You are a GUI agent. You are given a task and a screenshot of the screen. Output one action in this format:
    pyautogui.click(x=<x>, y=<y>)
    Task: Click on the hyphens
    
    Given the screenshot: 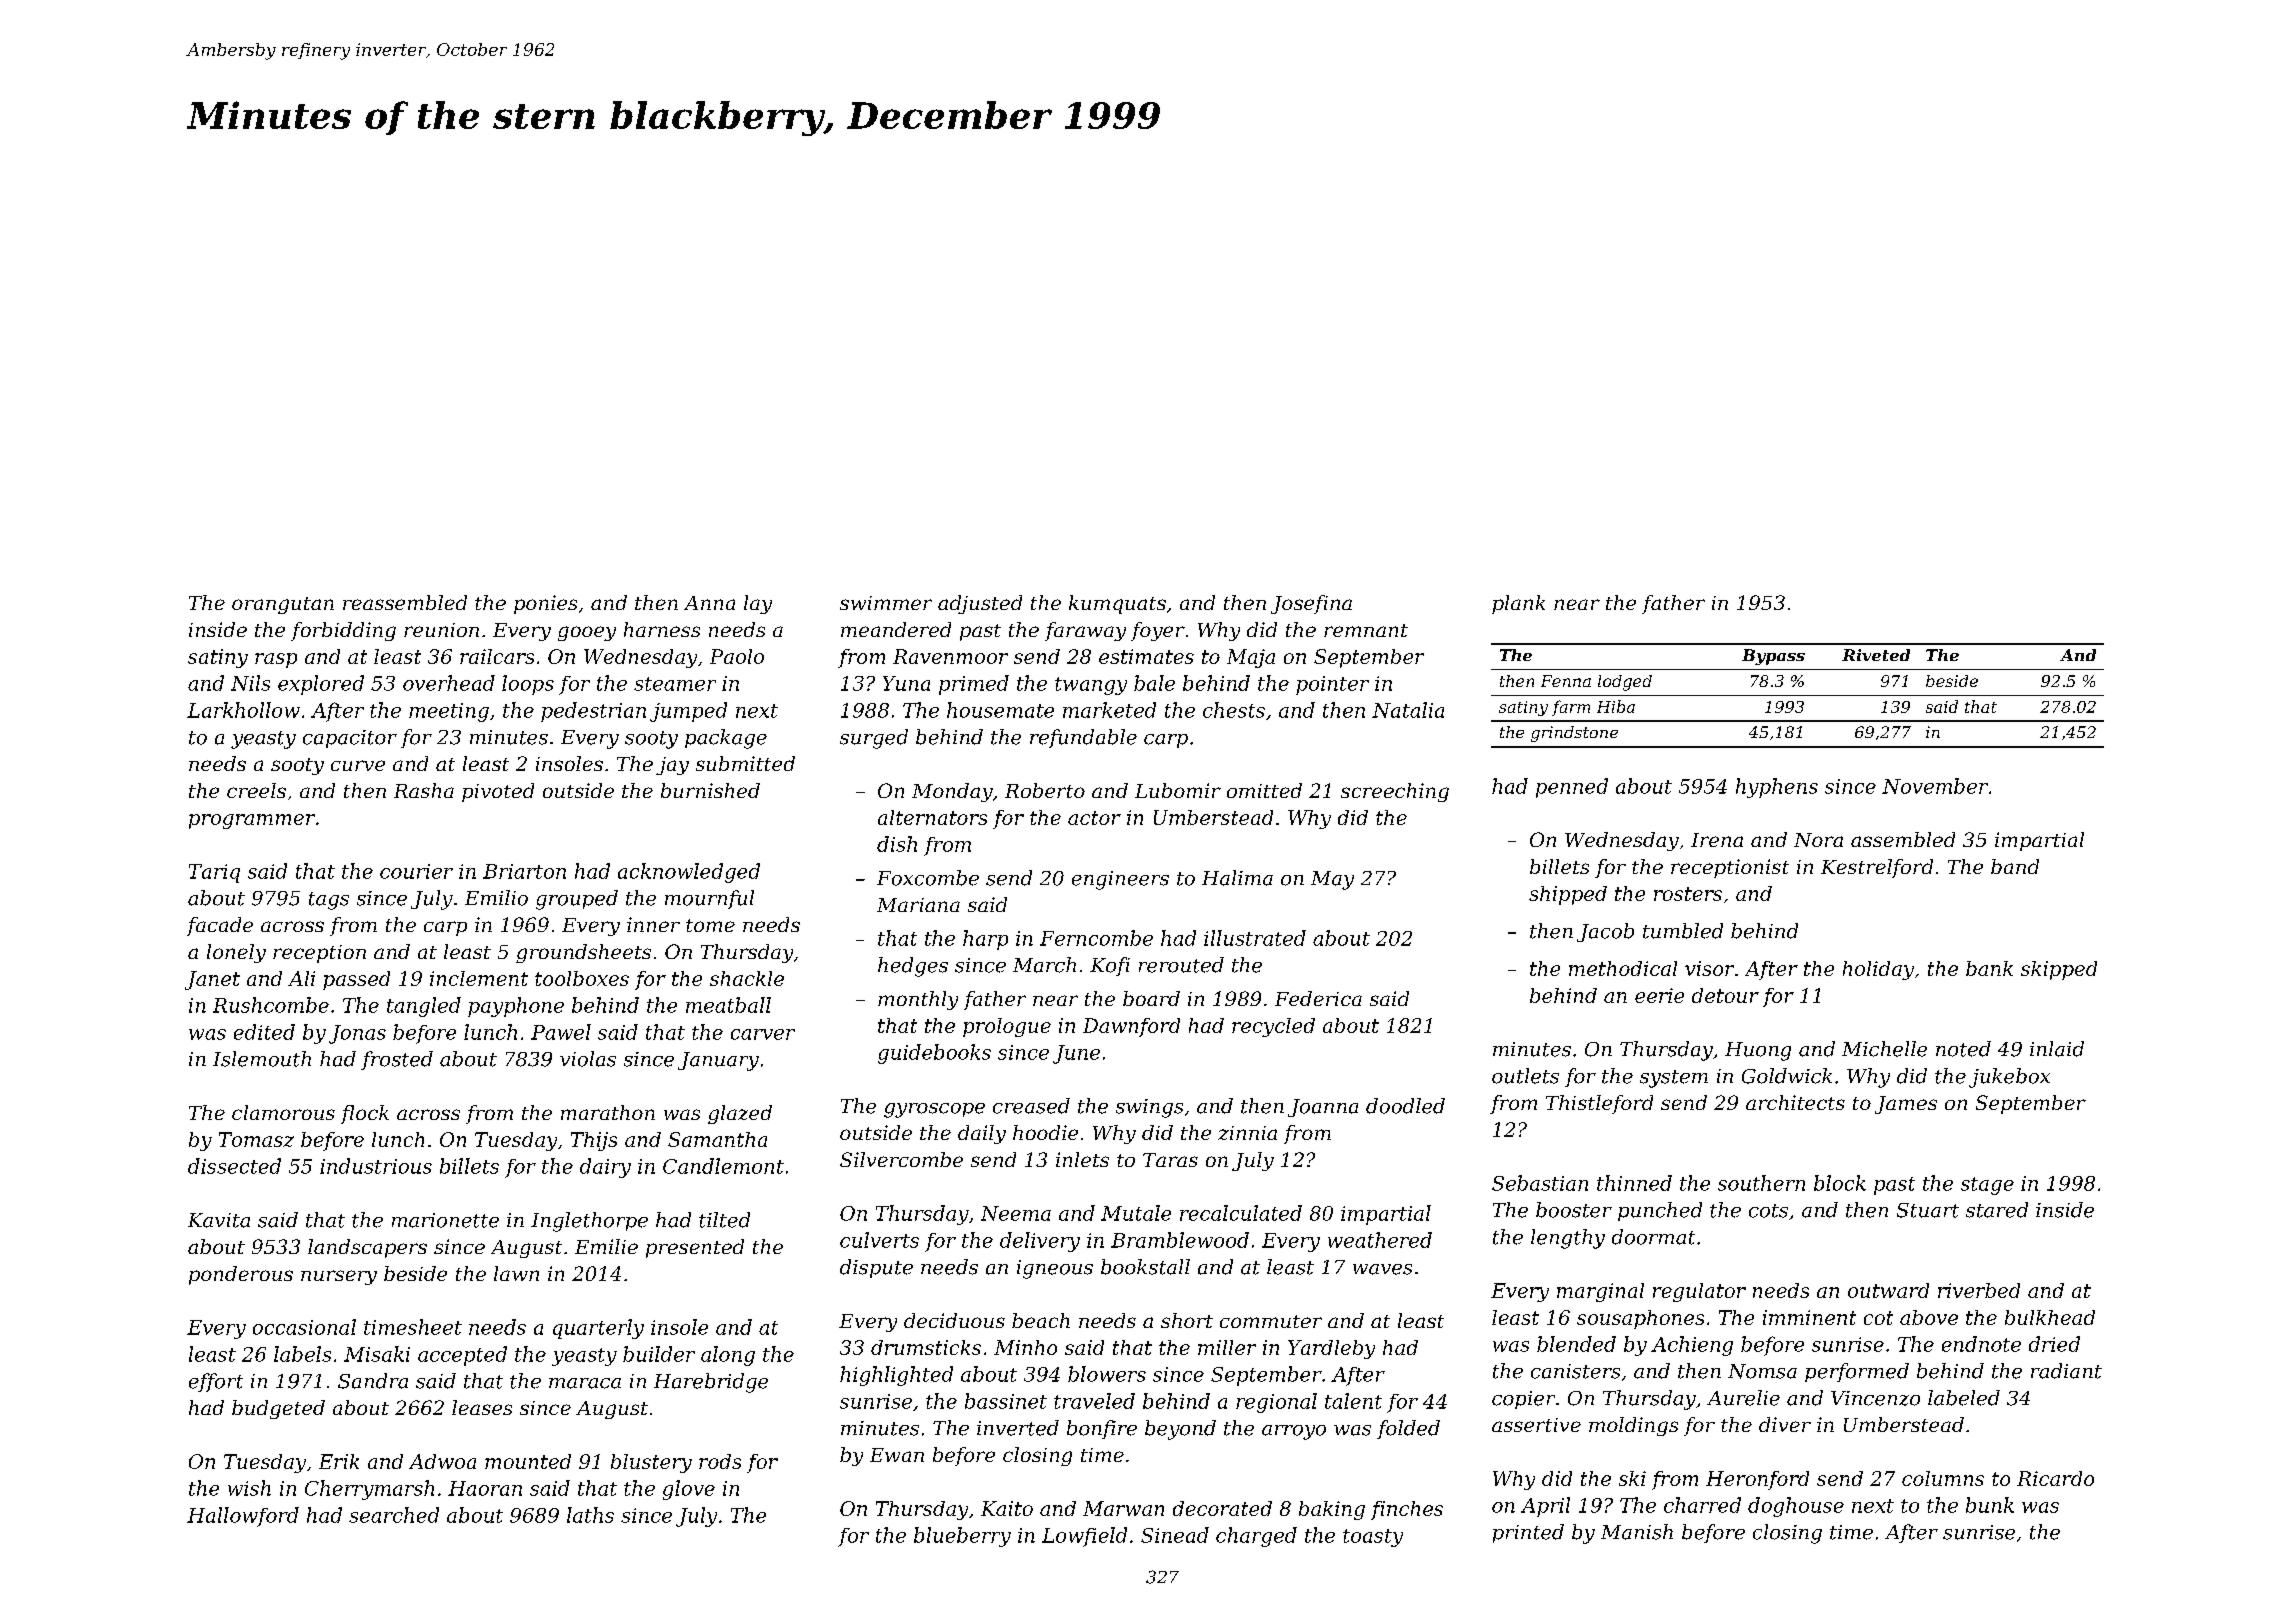 What is the action you would take?
    pyautogui.click(x=1777, y=788)
